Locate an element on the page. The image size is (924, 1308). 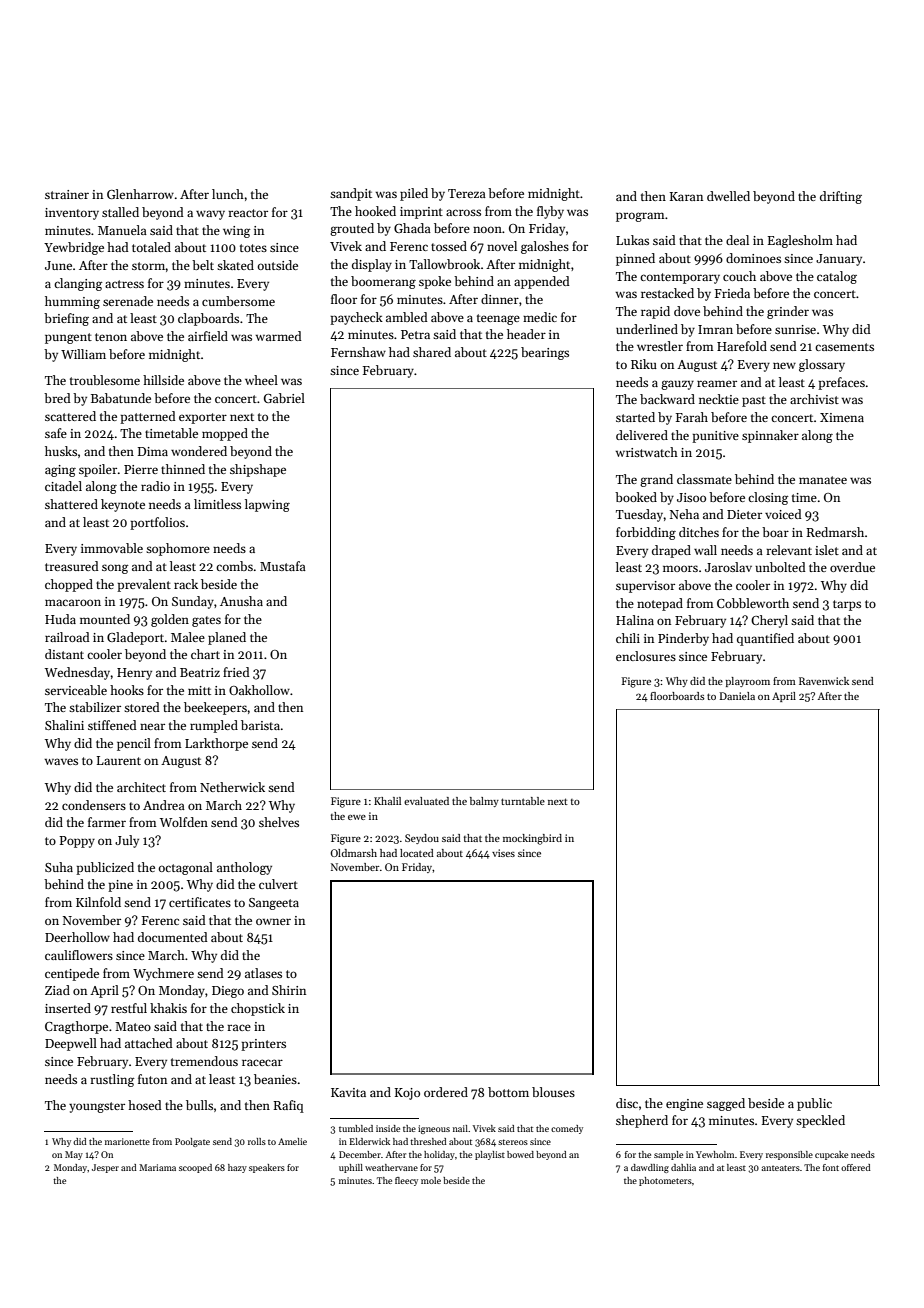
actress is located at coordinates (124, 284).
